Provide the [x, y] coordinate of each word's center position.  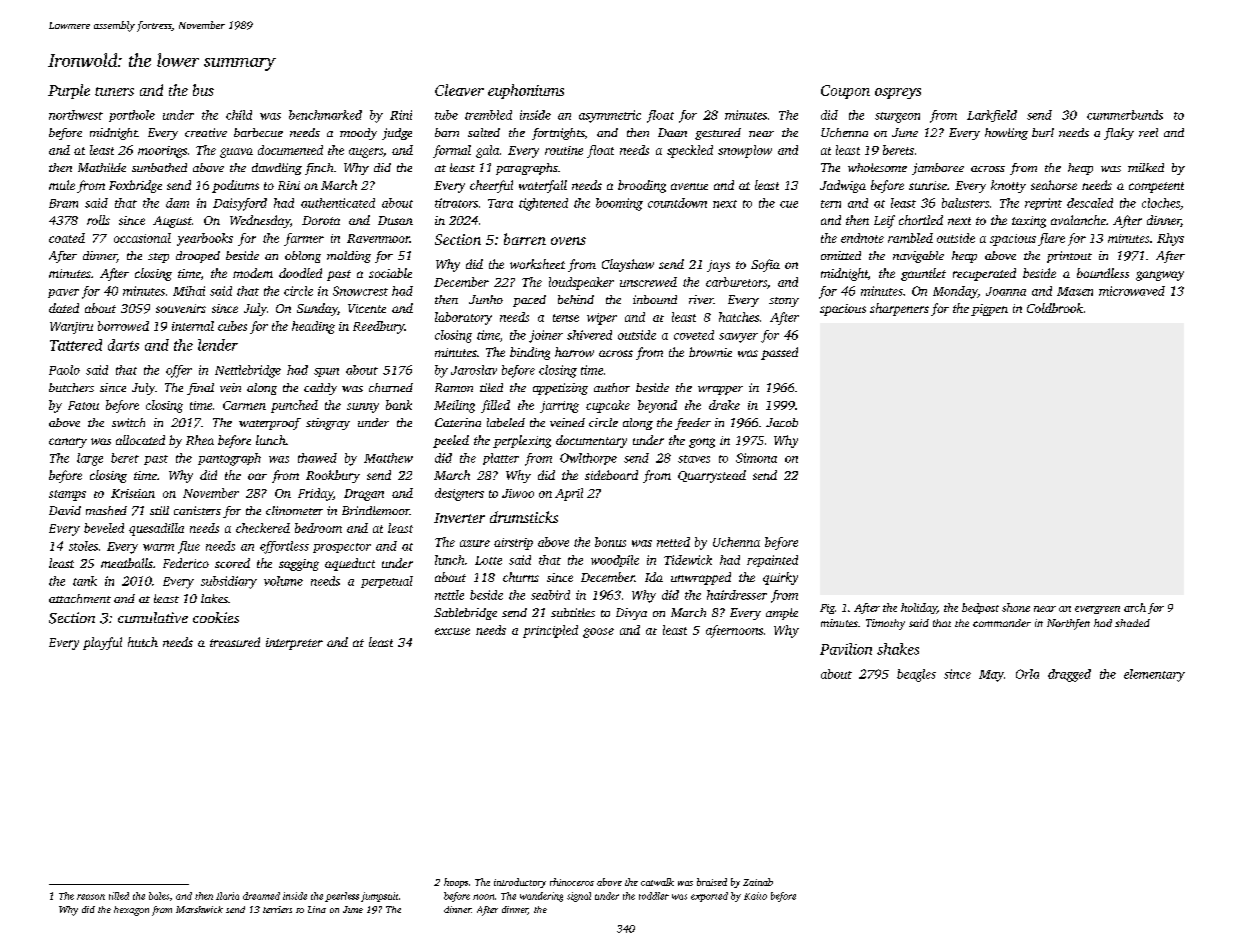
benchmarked [325, 115]
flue [189, 547]
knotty [1008, 186]
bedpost [980, 608]
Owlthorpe [588, 459]
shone [1016, 607]
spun [326, 372]
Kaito [755, 896]
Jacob [782, 422]
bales [159, 896]
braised [712, 882]
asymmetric [610, 116]
